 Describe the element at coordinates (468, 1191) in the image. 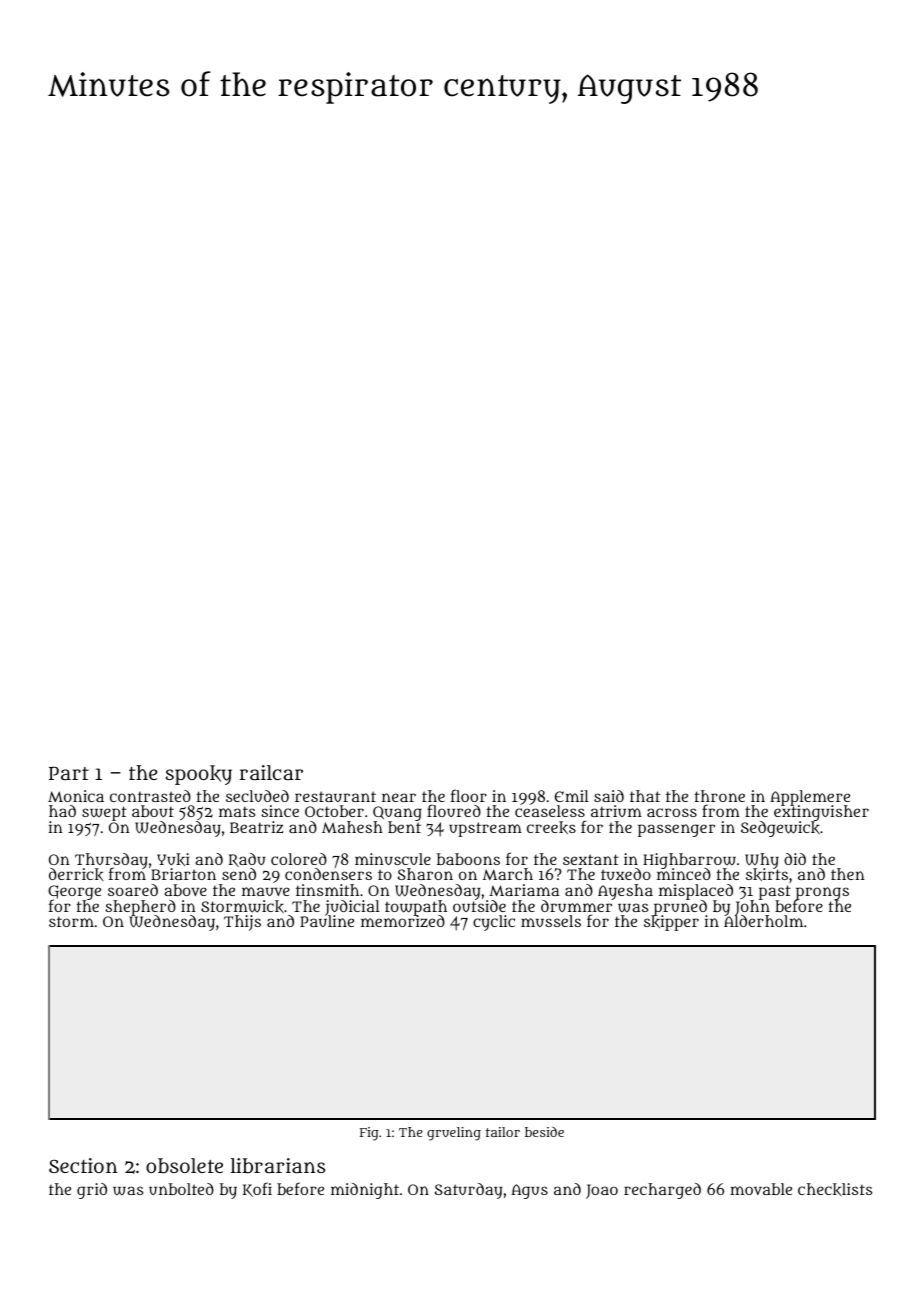

I see `Saturday` at that location.
